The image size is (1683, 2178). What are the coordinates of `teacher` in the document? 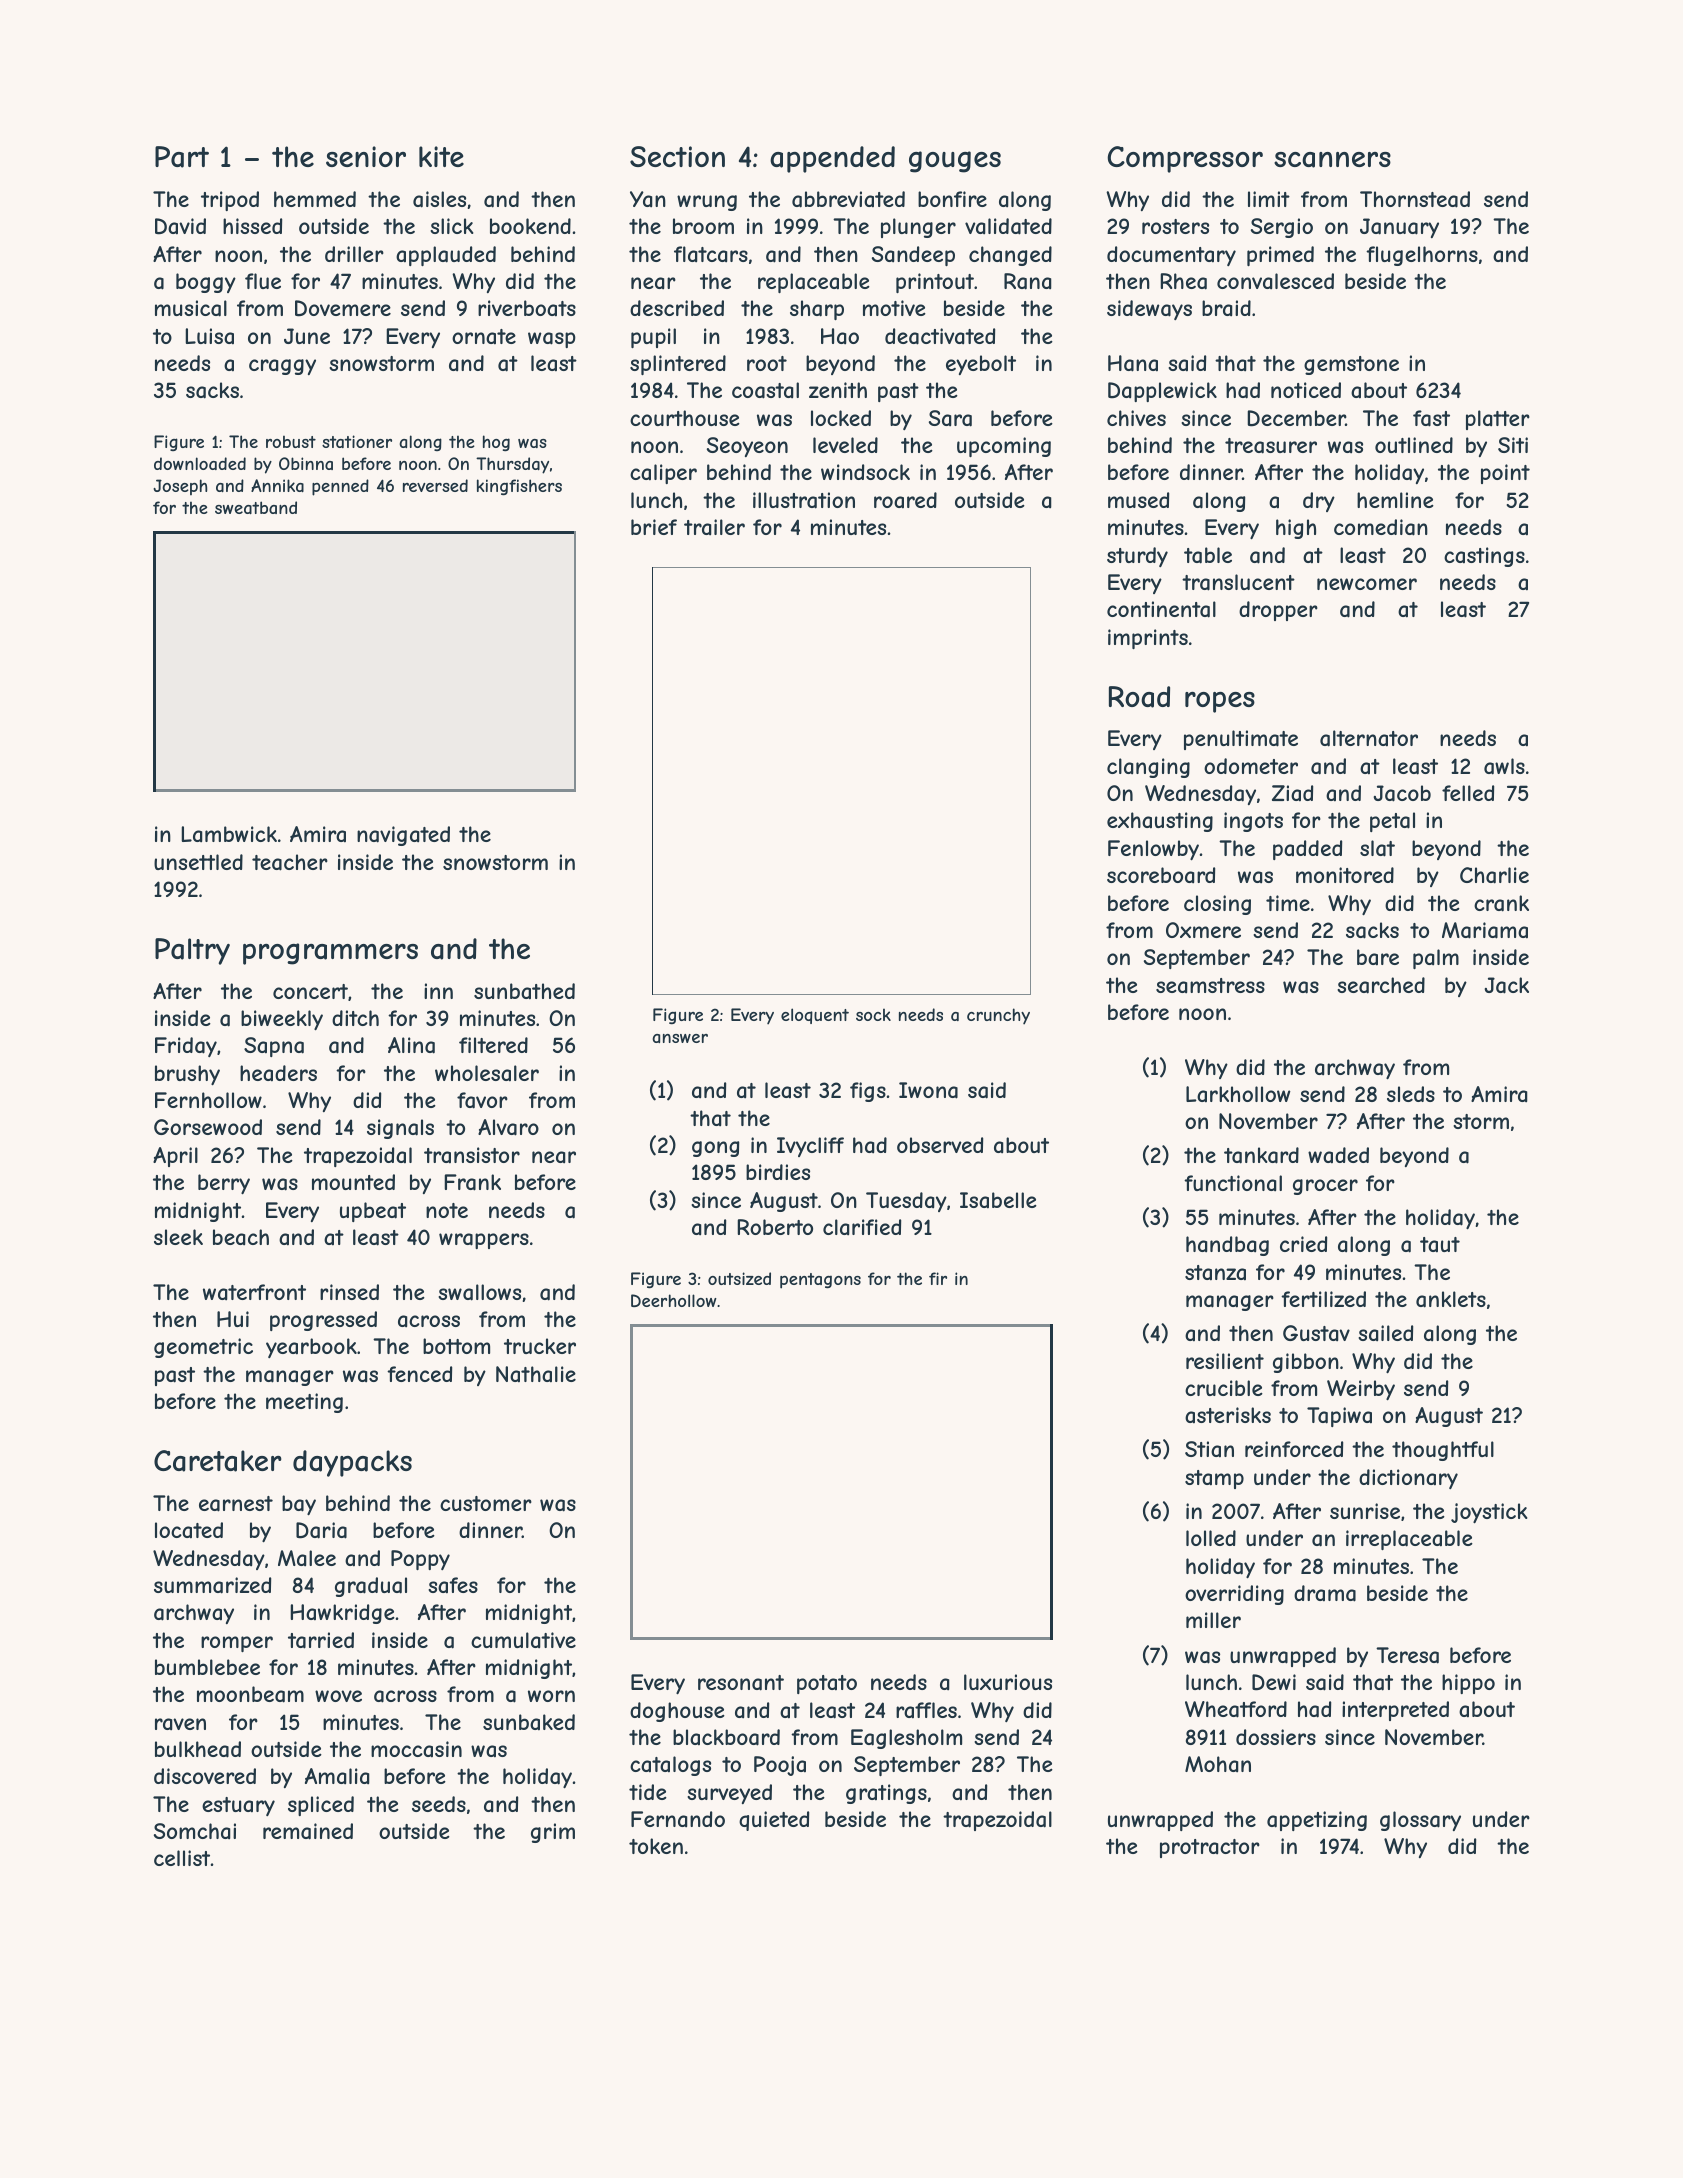 It's located at (290, 862).
